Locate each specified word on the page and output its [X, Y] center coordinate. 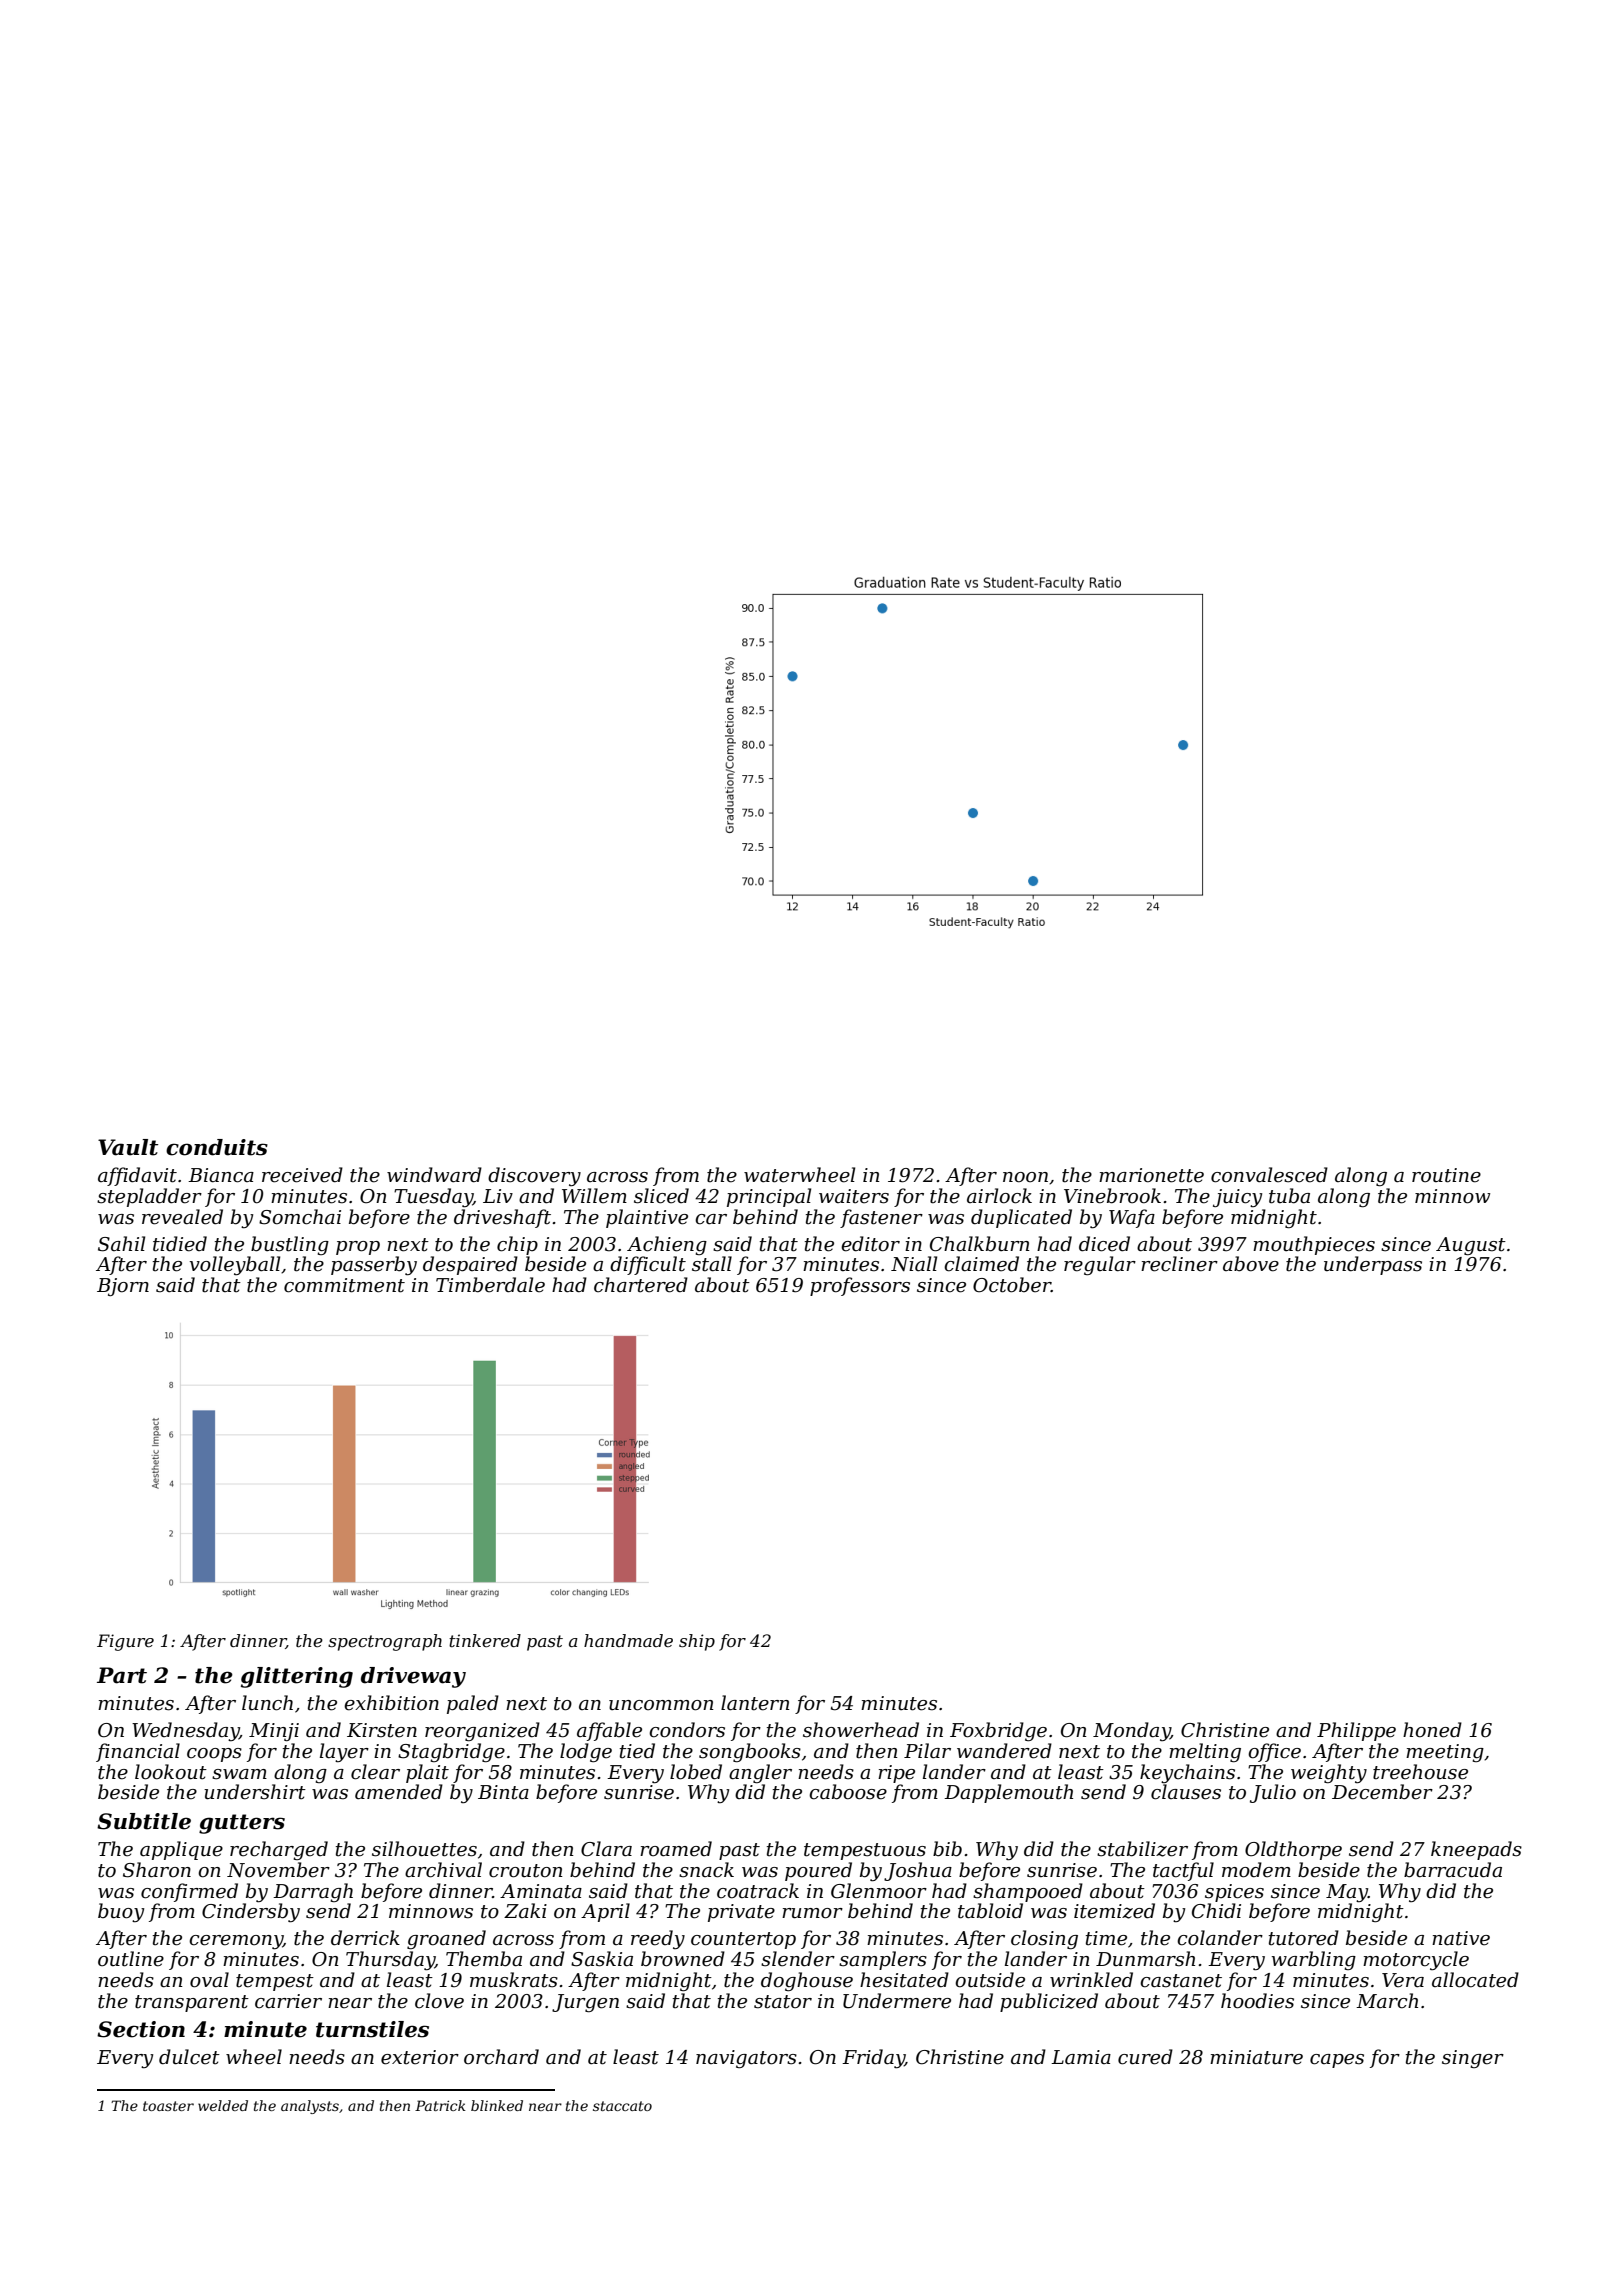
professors [860, 1286]
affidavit [137, 1176]
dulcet [189, 2057]
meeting [1445, 1753]
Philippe [1356, 1731]
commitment [344, 1285]
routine [1446, 1175]
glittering [297, 1677]
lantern [755, 1703]
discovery [534, 1176]
